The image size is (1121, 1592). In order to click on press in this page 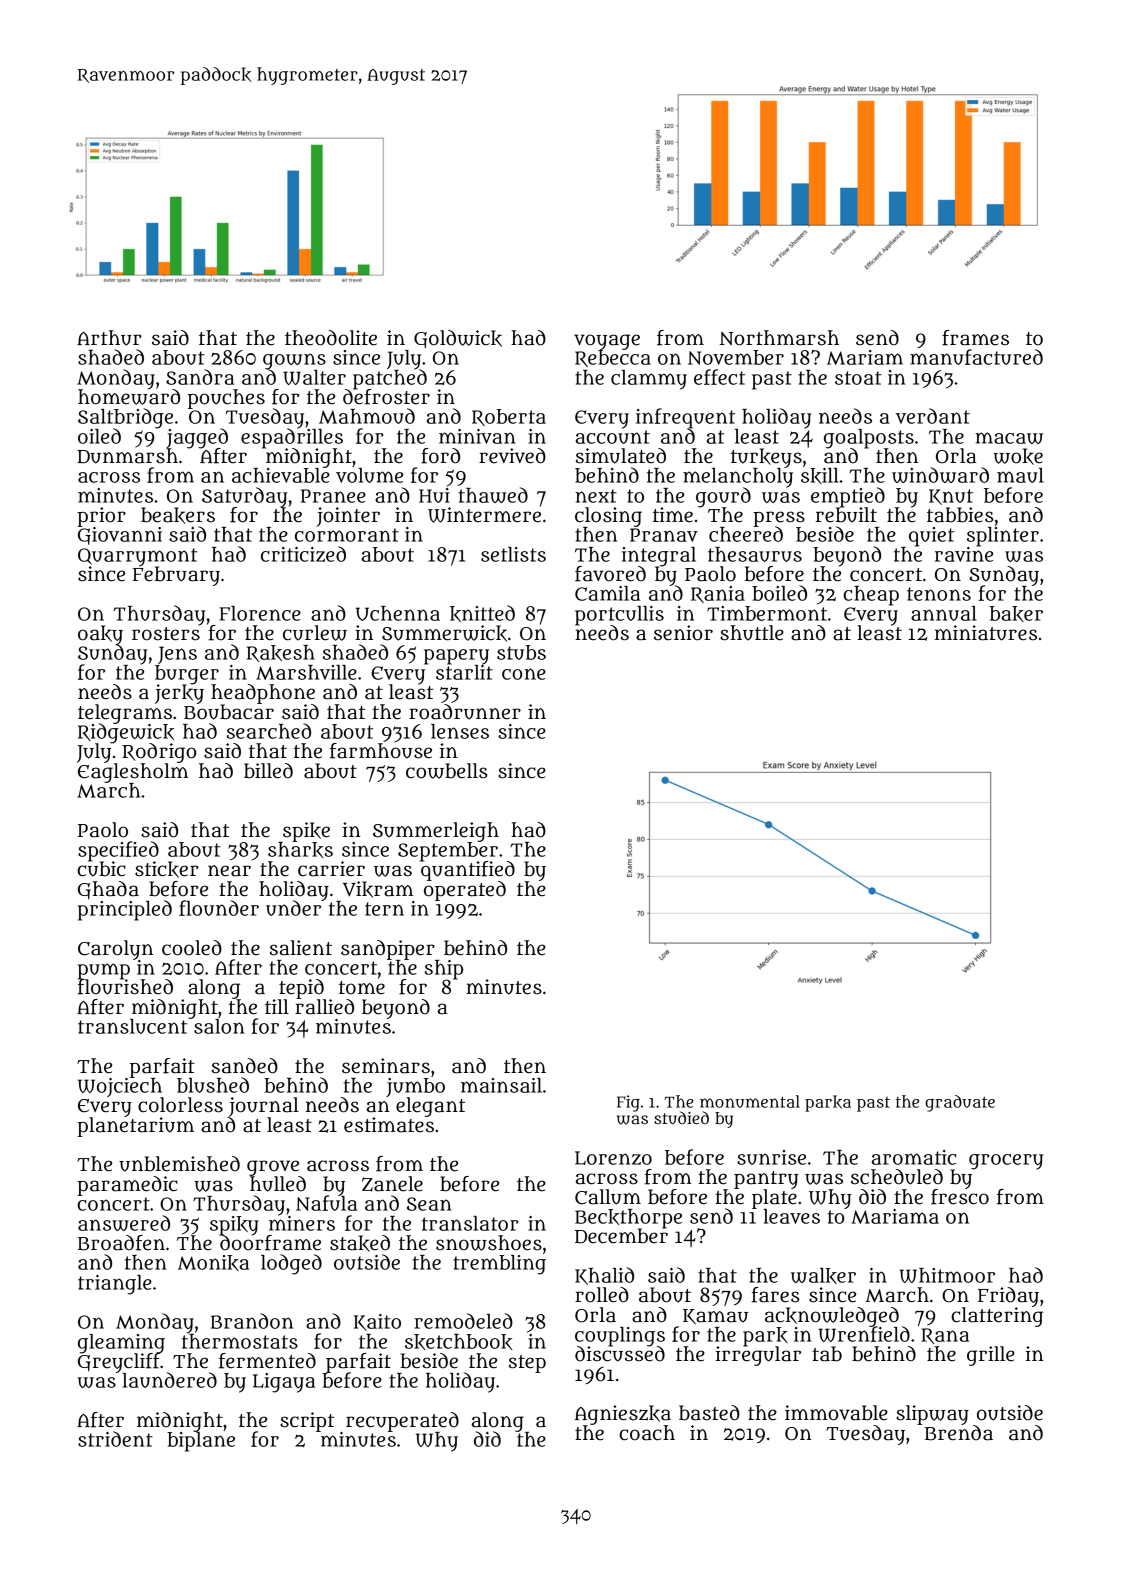, I will do `click(779, 519)`.
